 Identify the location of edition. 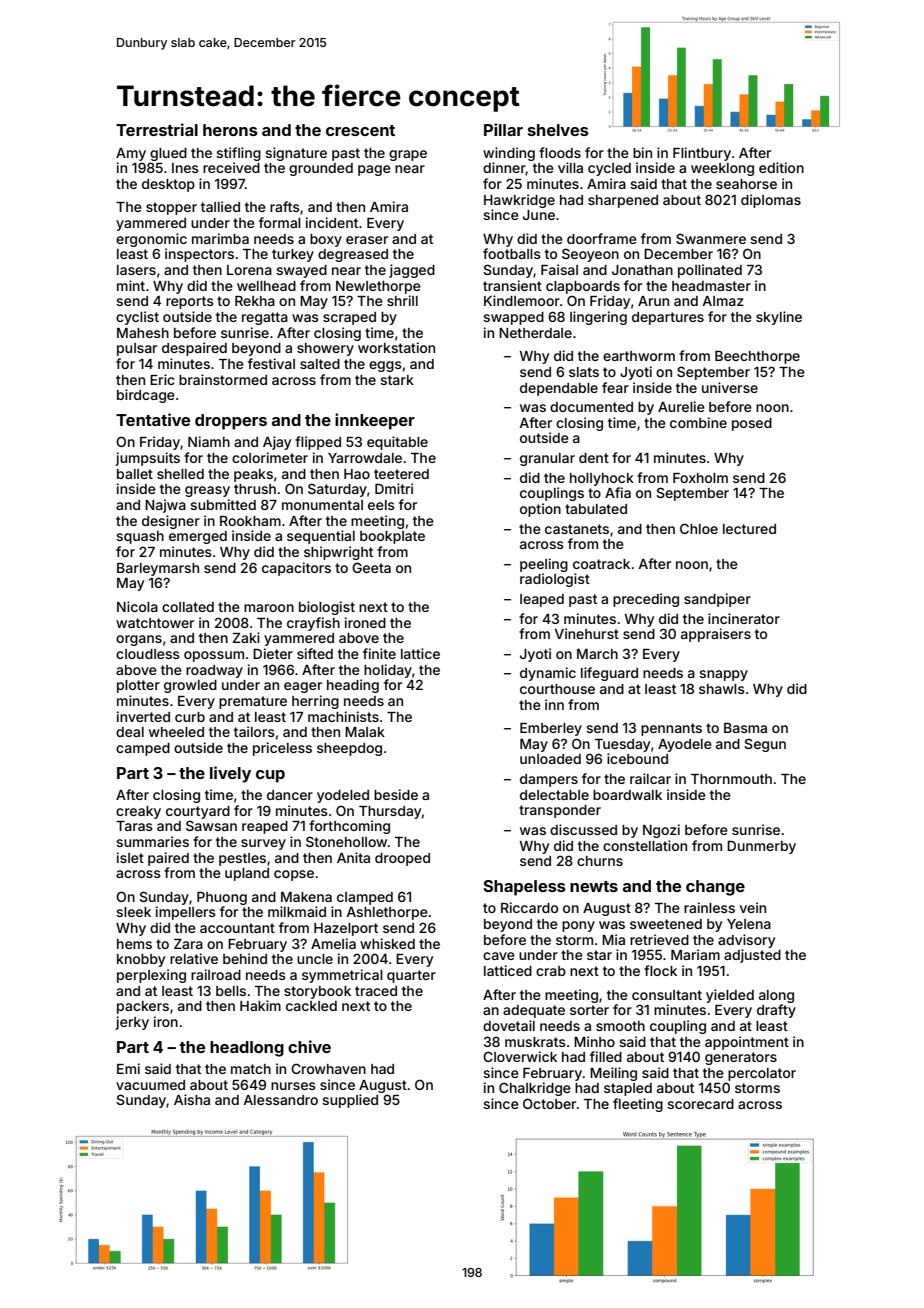
(781, 167).
